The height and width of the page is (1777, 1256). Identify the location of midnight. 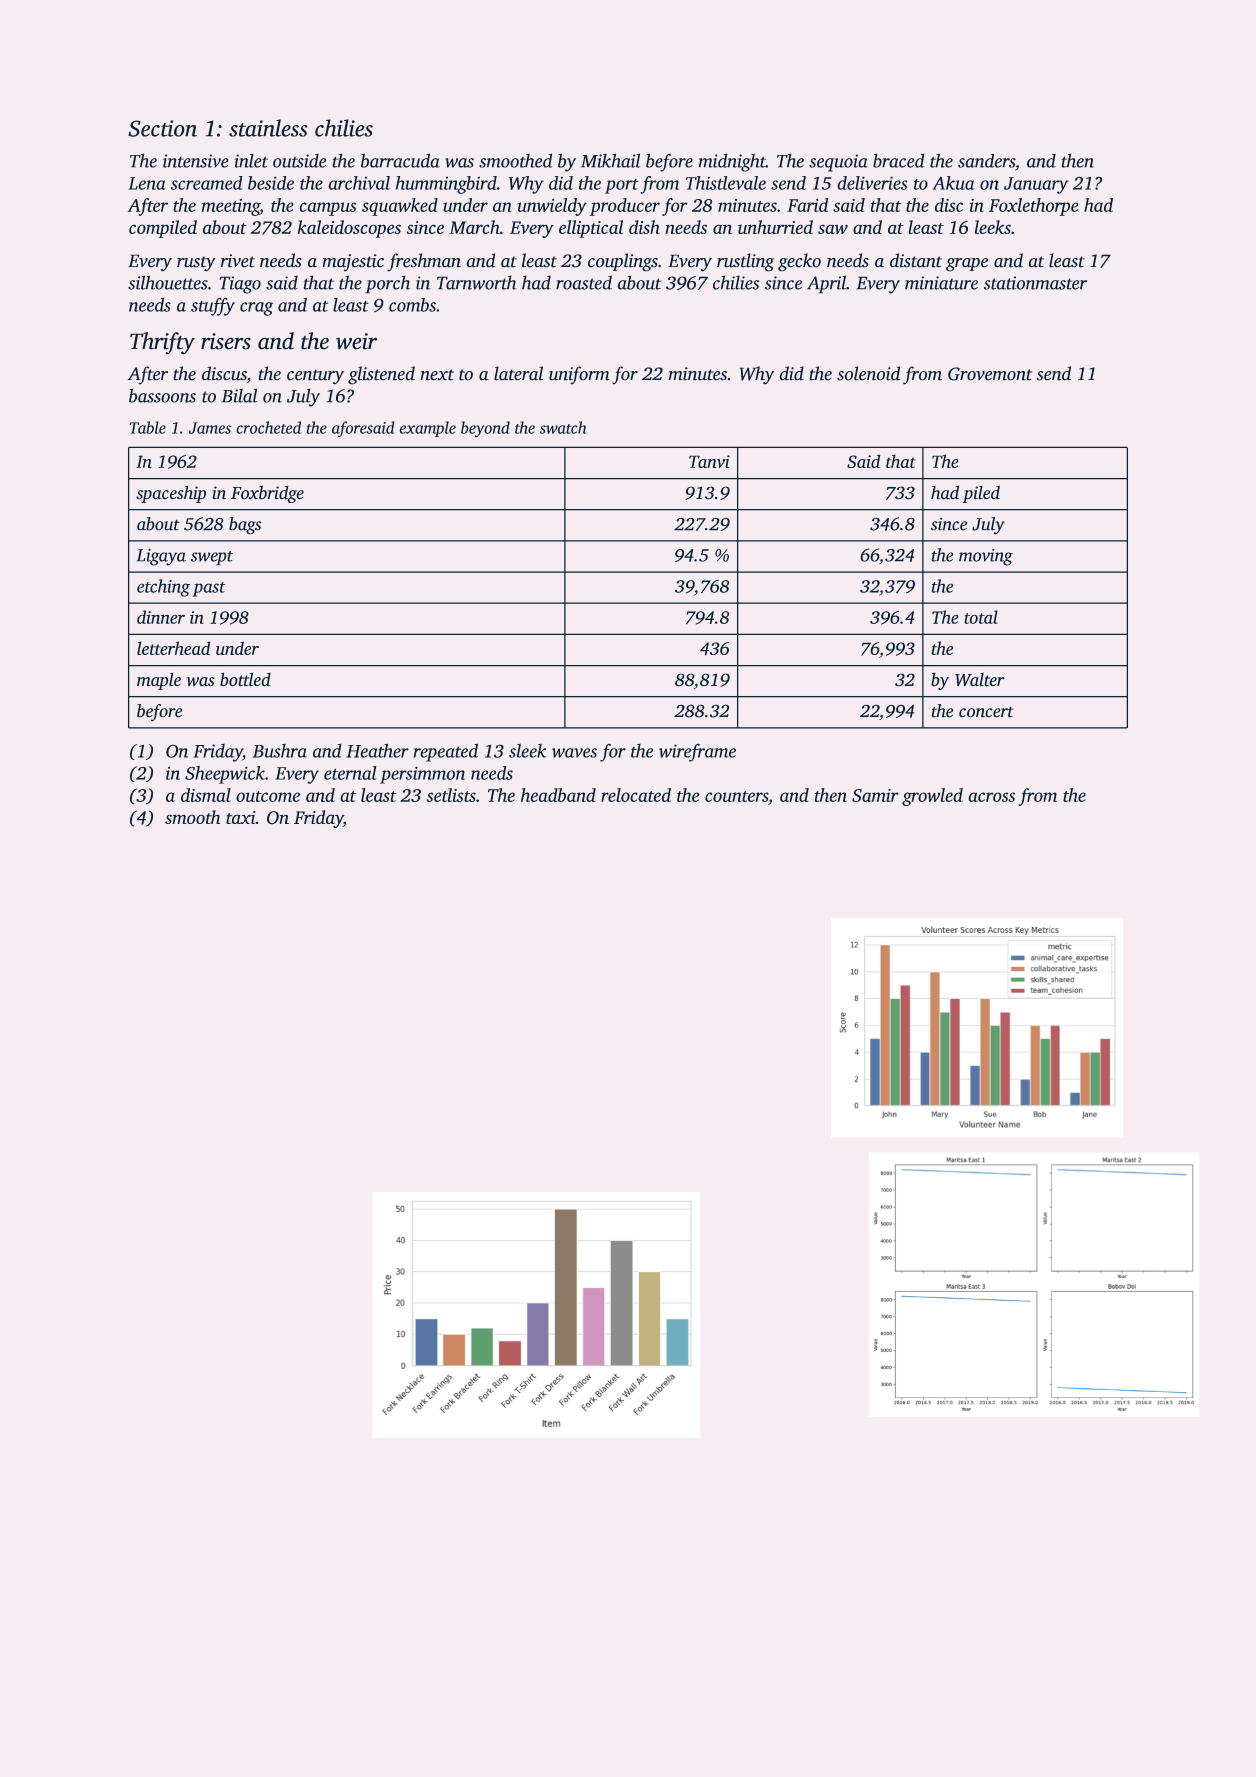
(732, 162).
